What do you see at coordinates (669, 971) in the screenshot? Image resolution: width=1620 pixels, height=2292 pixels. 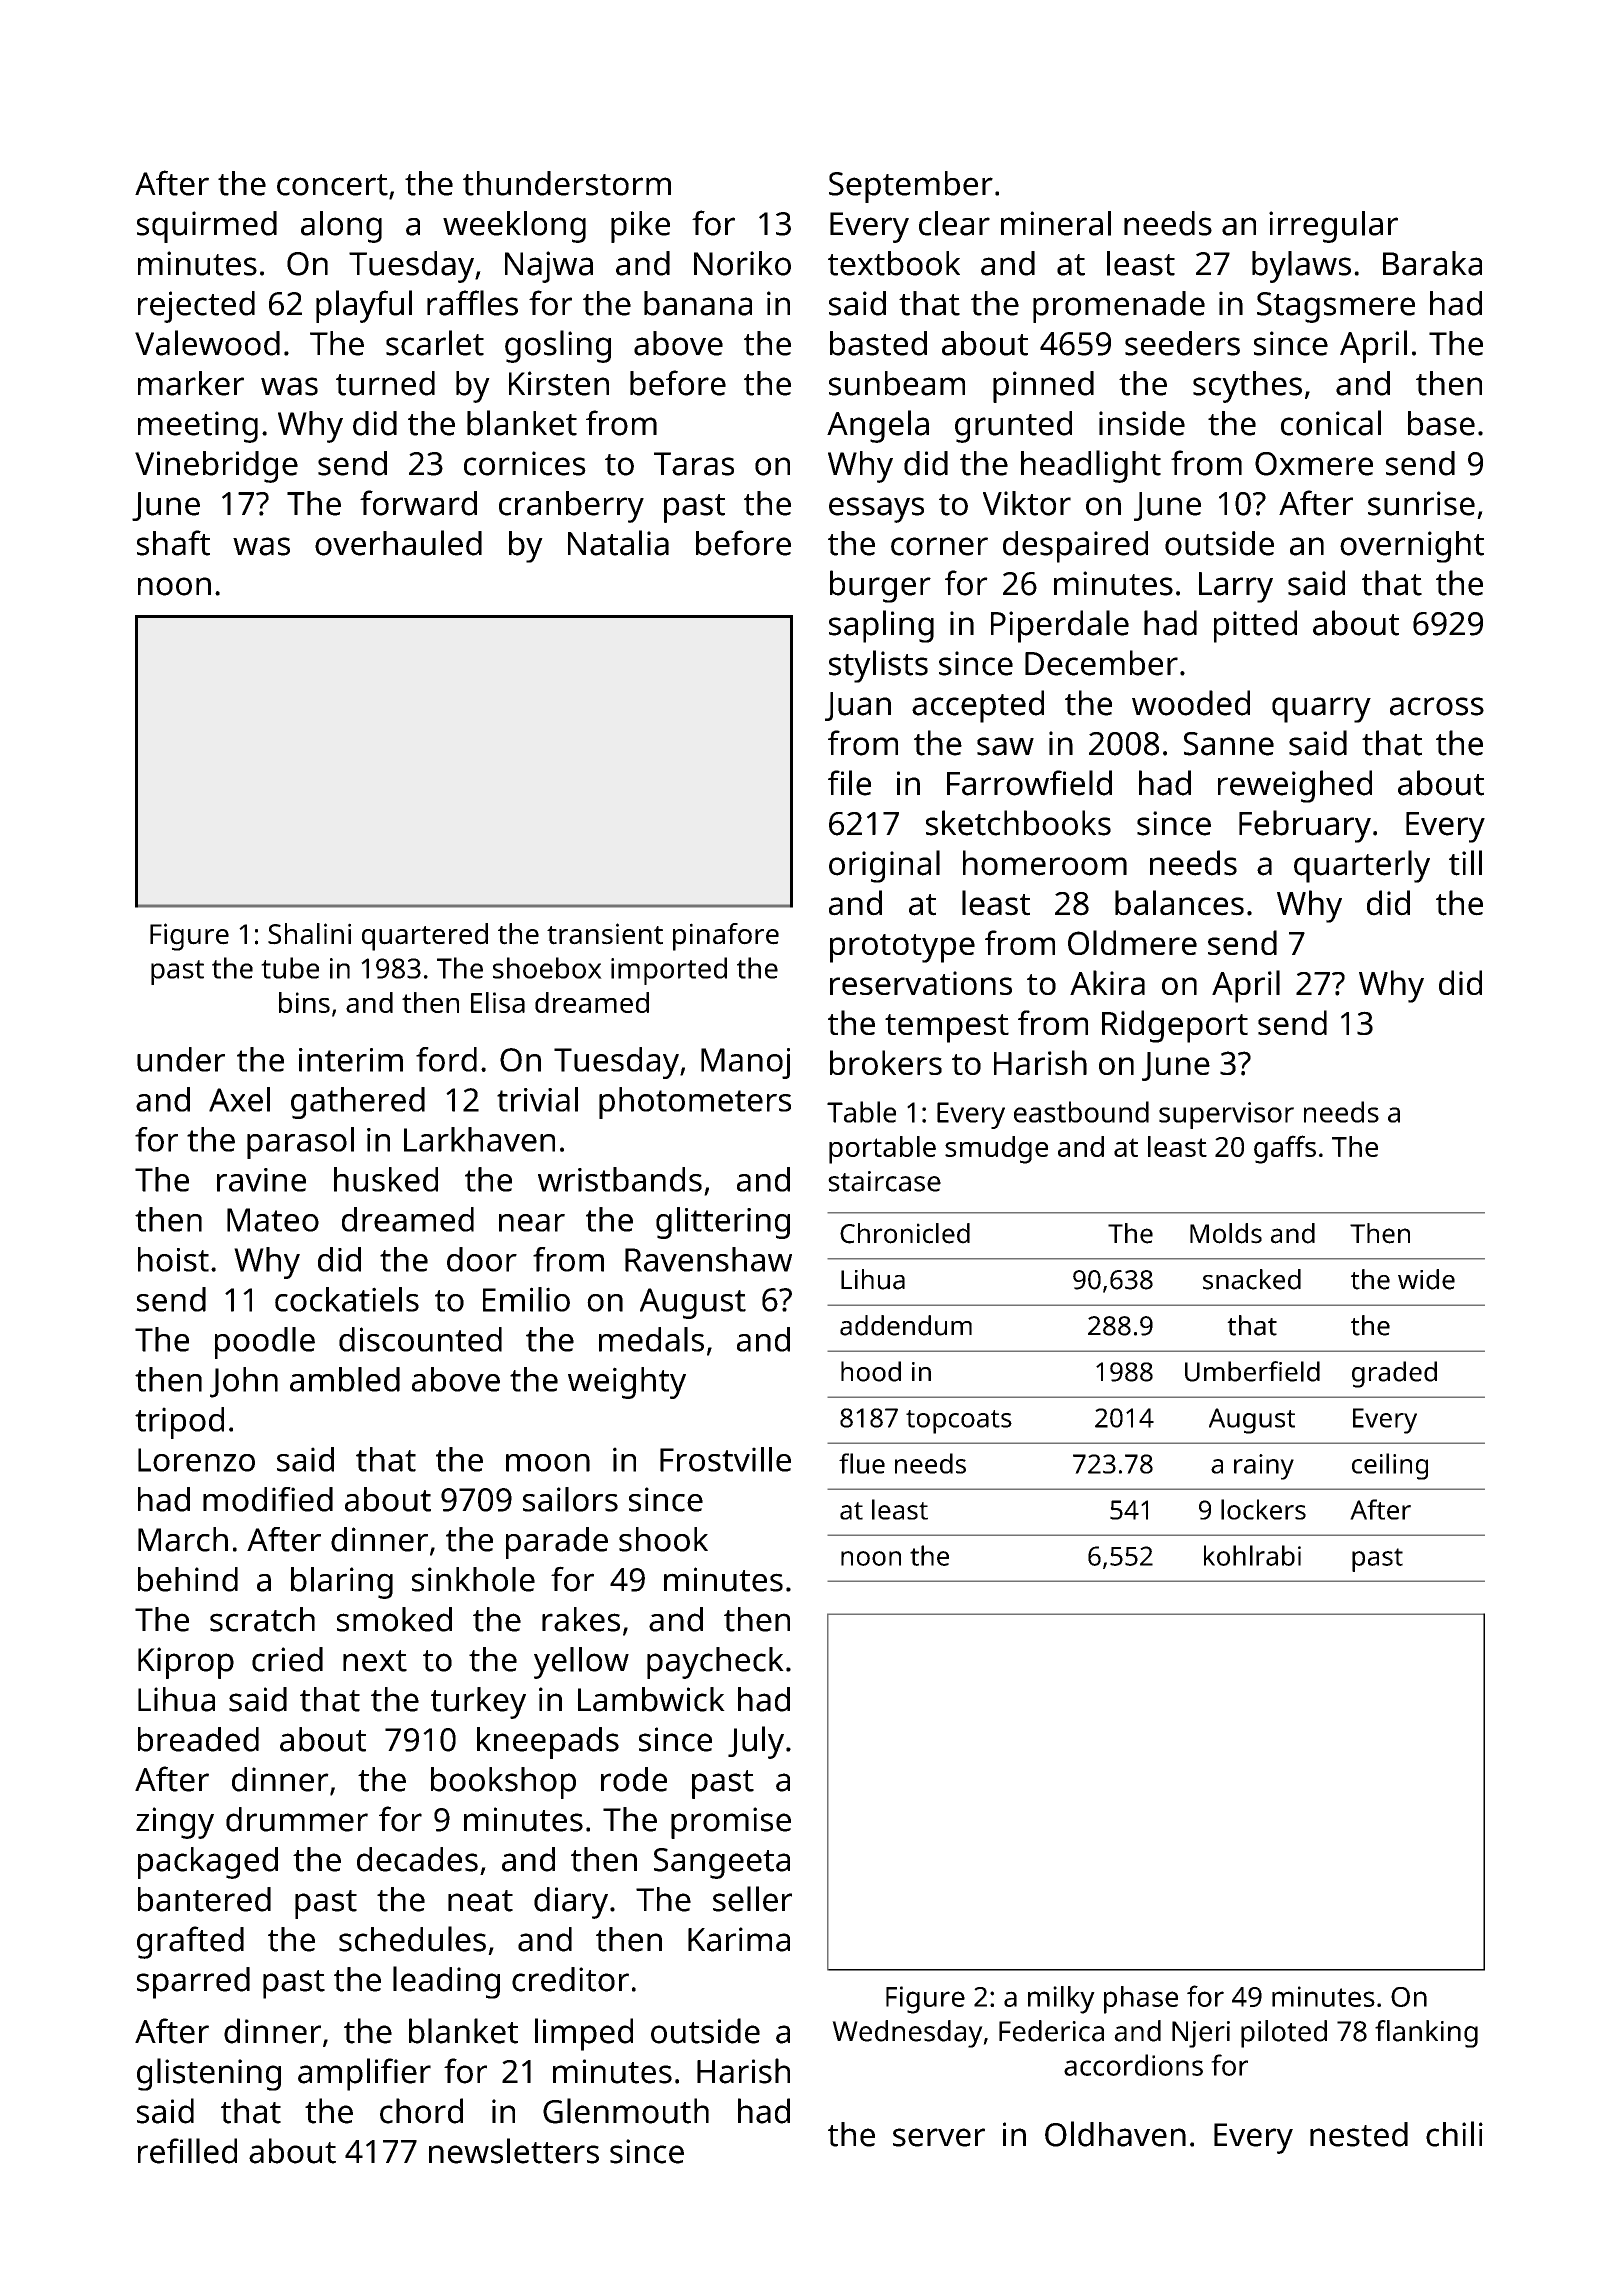 I see `imported` at bounding box center [669, 971].
